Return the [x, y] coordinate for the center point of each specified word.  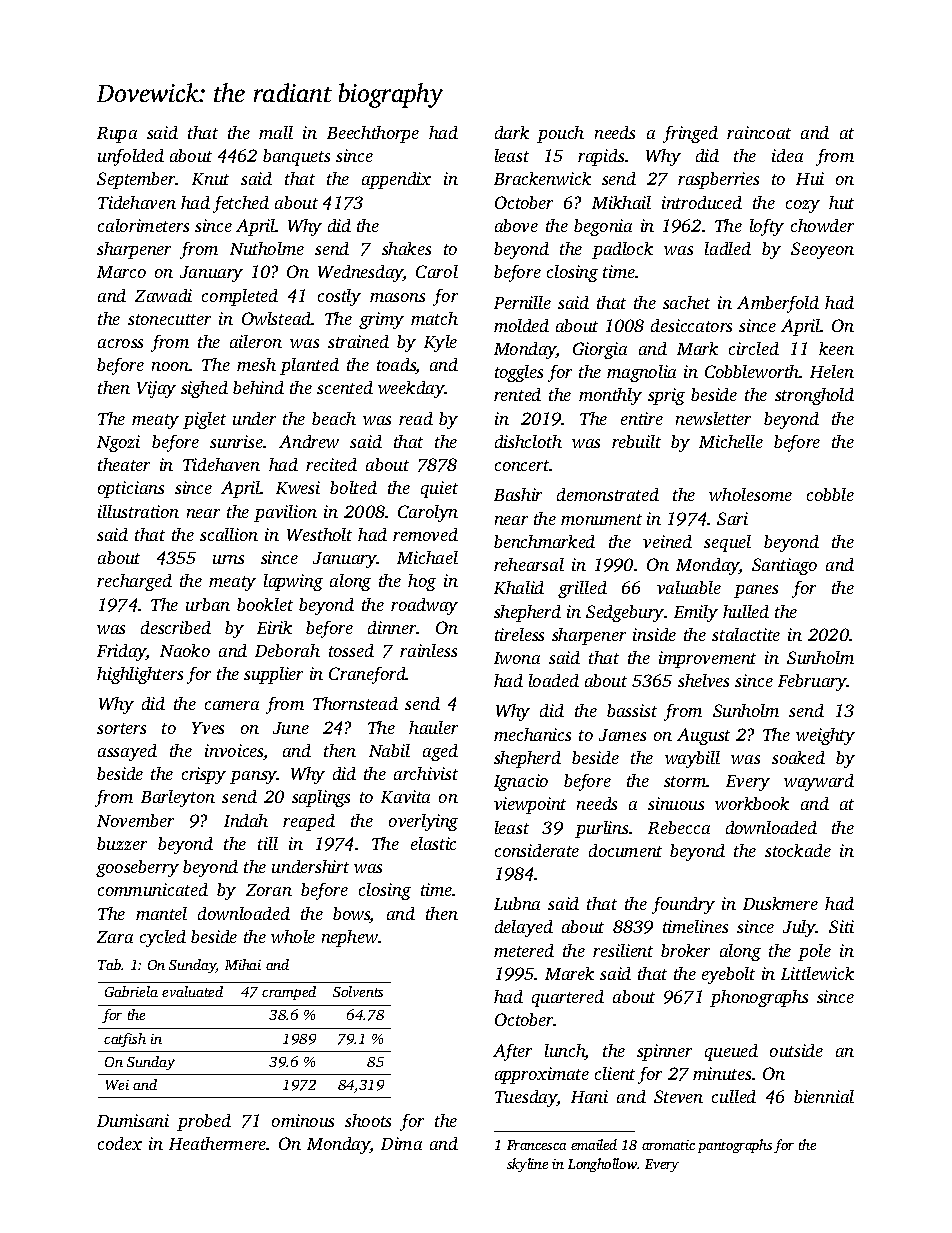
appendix [396, 180]
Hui [810, 178]
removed [425, 534]
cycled [163, 938]
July [799, 928]
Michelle [731, 441]
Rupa [117, 135]
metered [524, 950]
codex [120, 1143]
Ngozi [118, 443]
